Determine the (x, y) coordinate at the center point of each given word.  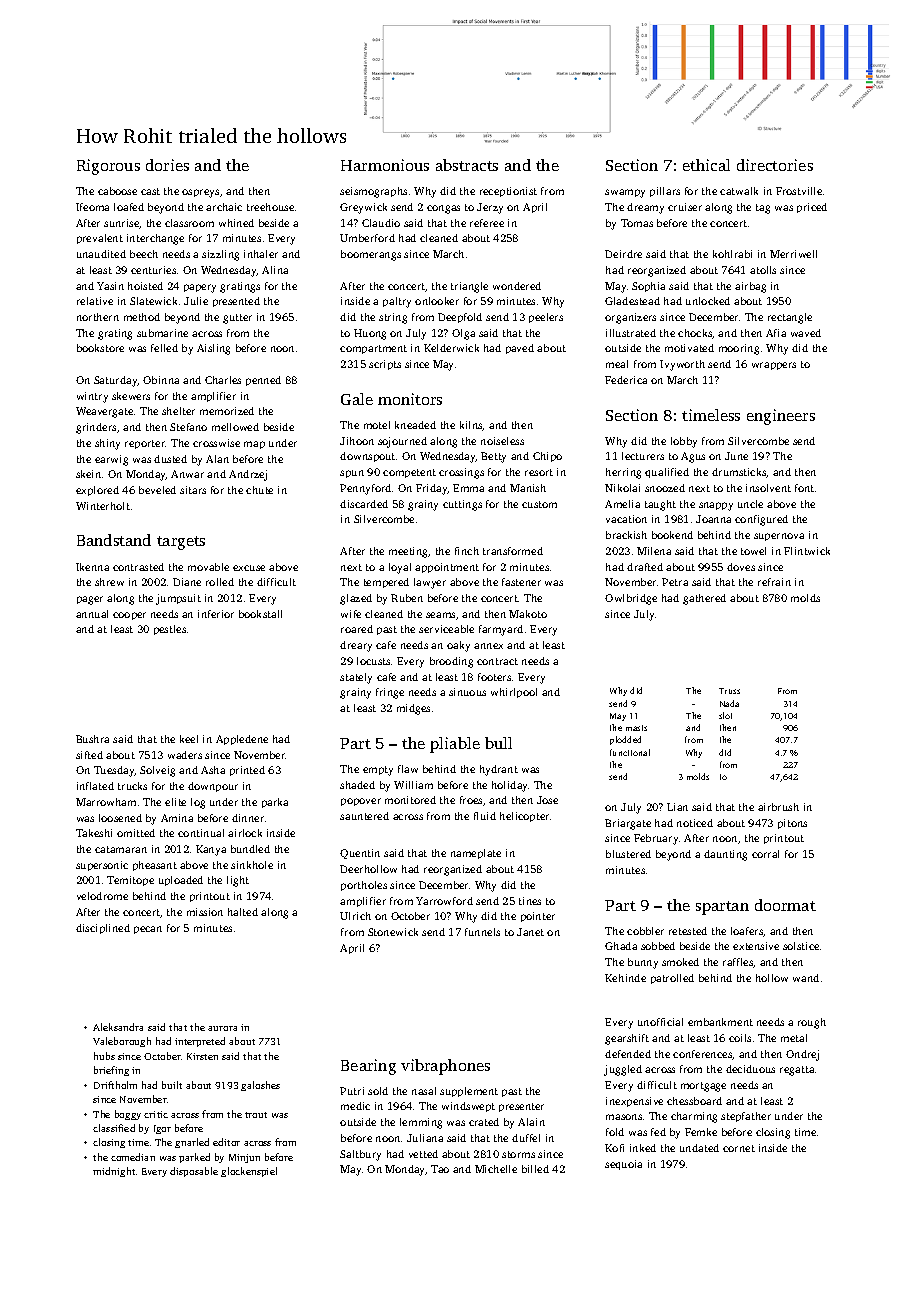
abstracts (467, 165)
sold (378, 1091)
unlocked (708, 301)
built (172, 1085)
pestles (170, 630)
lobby (684, 442)
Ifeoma (92, 207)
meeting (409, 552)
